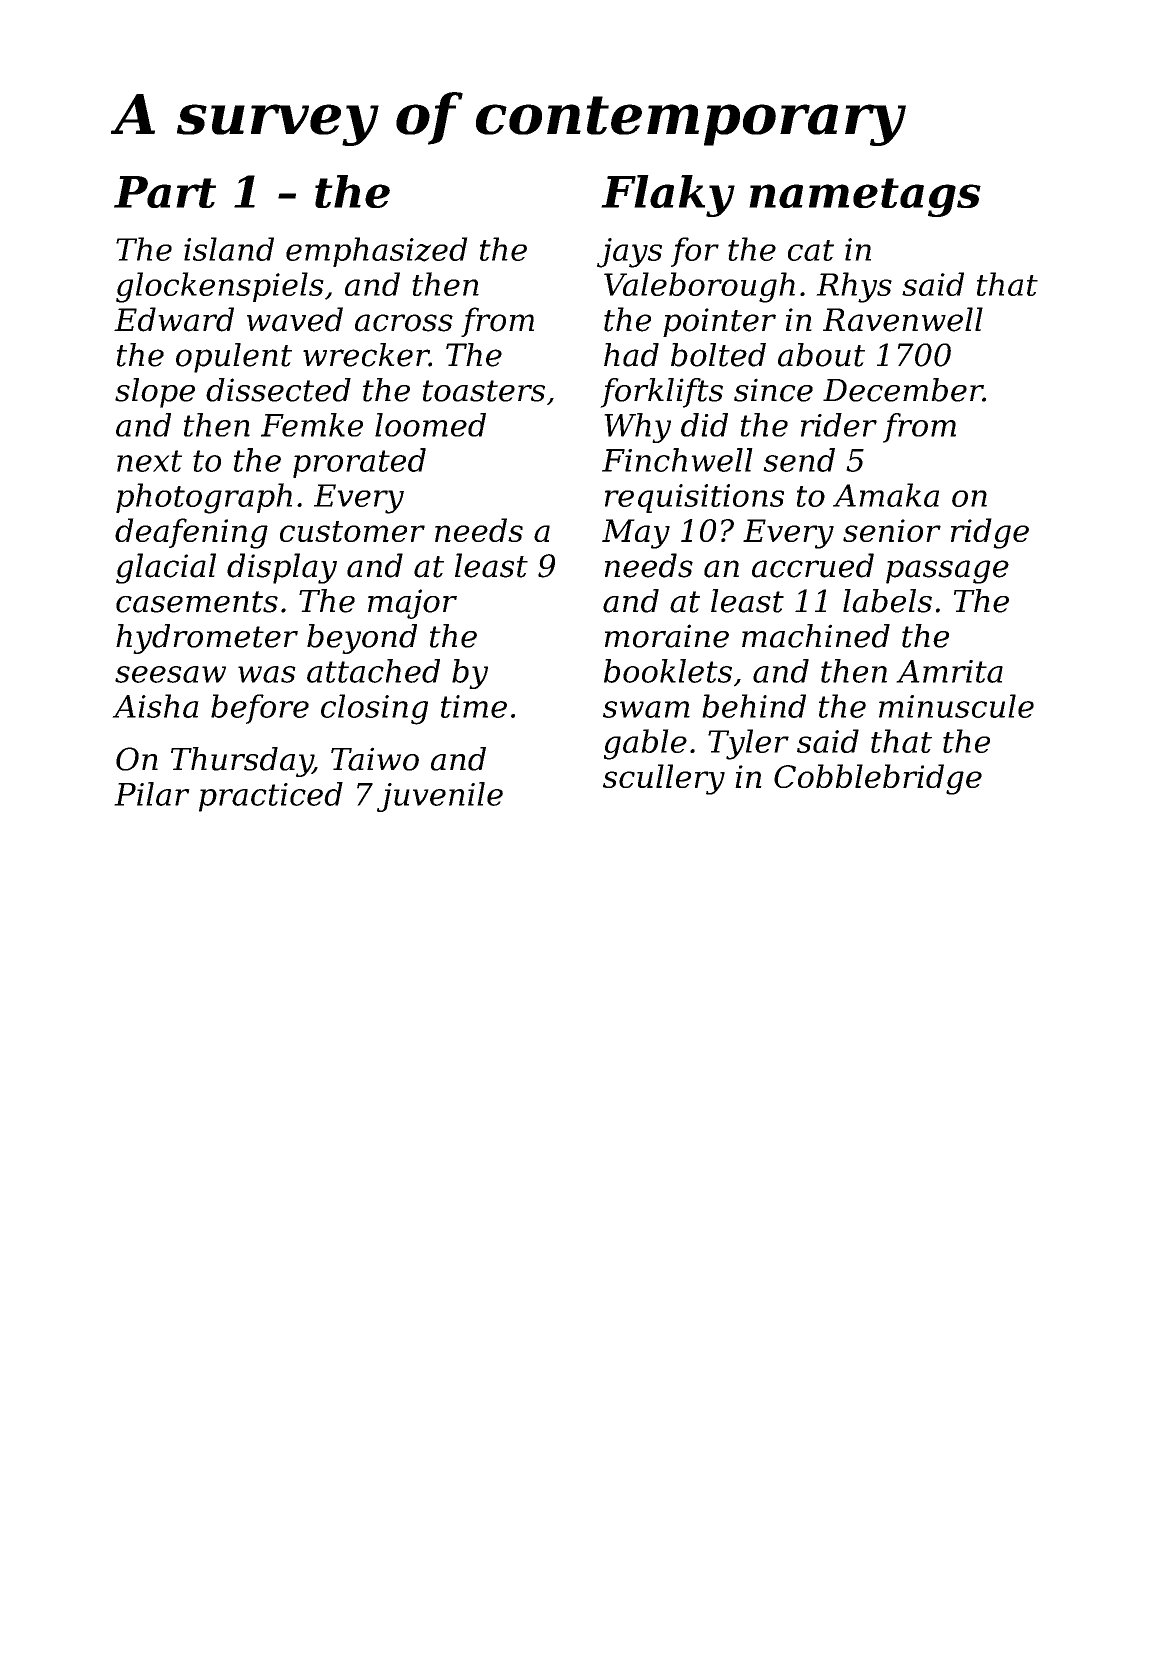 Image resolution: width=1165 pixels, height=1654 pixels. I want to click on cat, so click(811, 250).
